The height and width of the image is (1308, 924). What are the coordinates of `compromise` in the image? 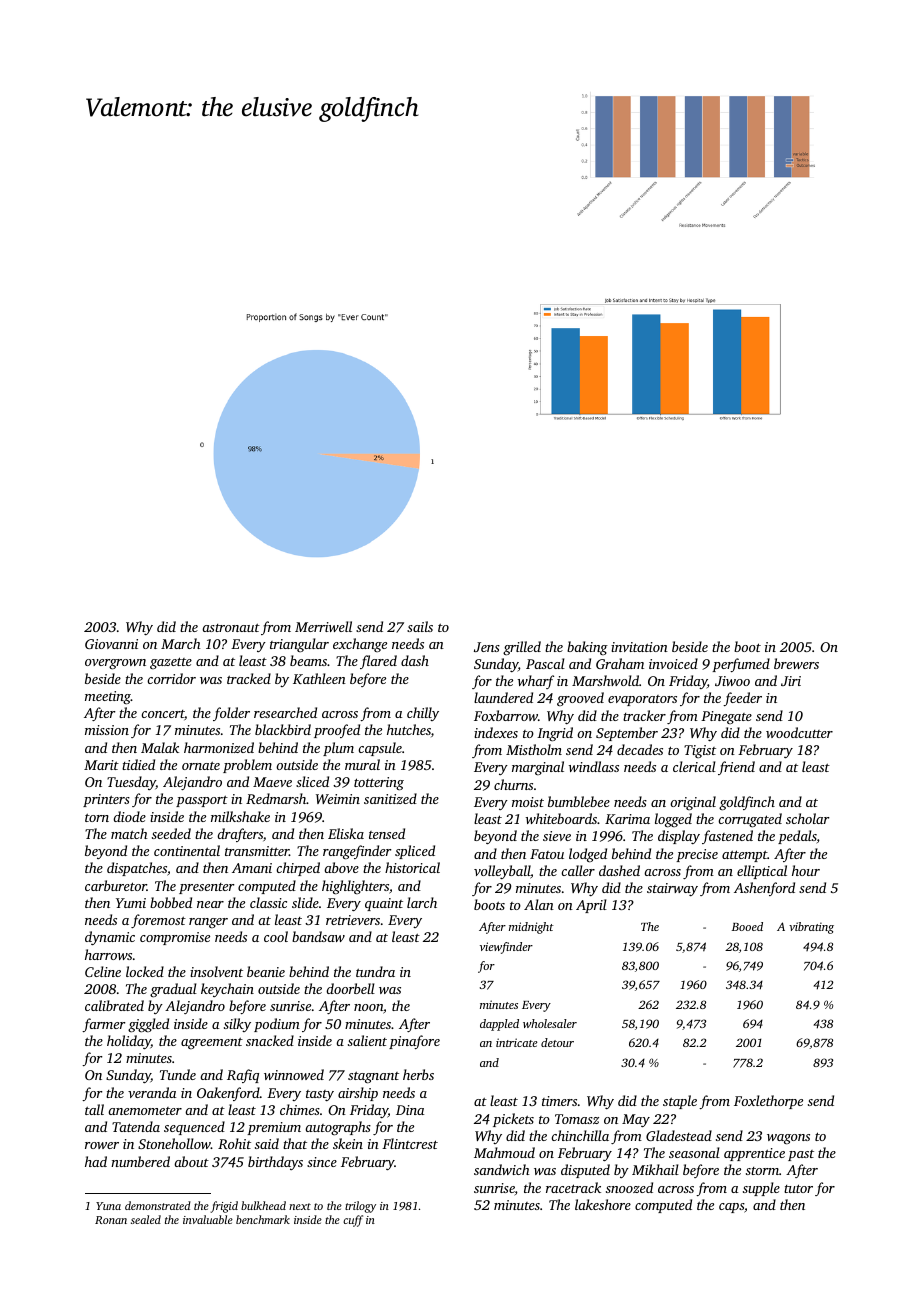 It's located at (175, 938).
